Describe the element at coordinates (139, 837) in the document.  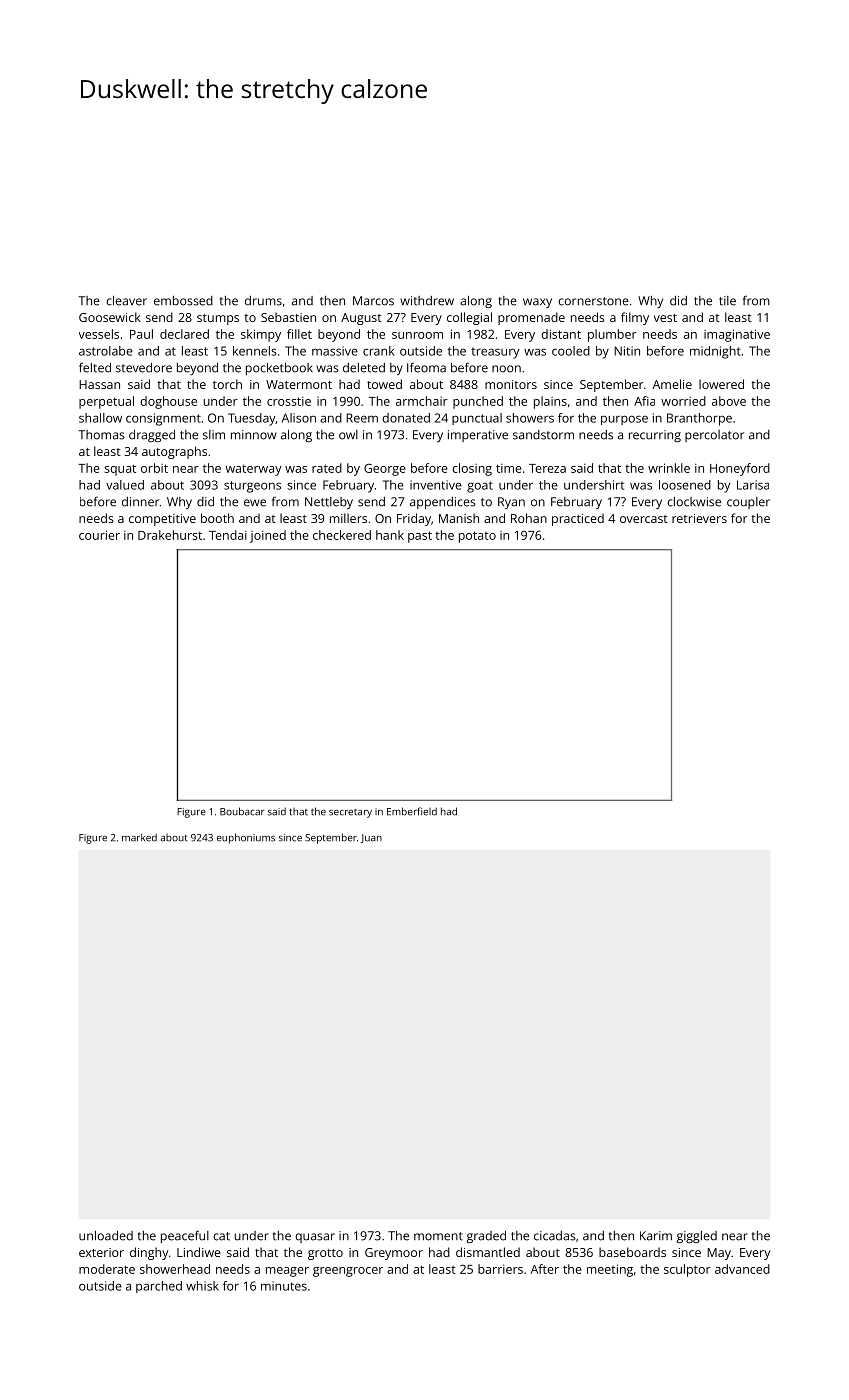
I see `marked` at that location.
